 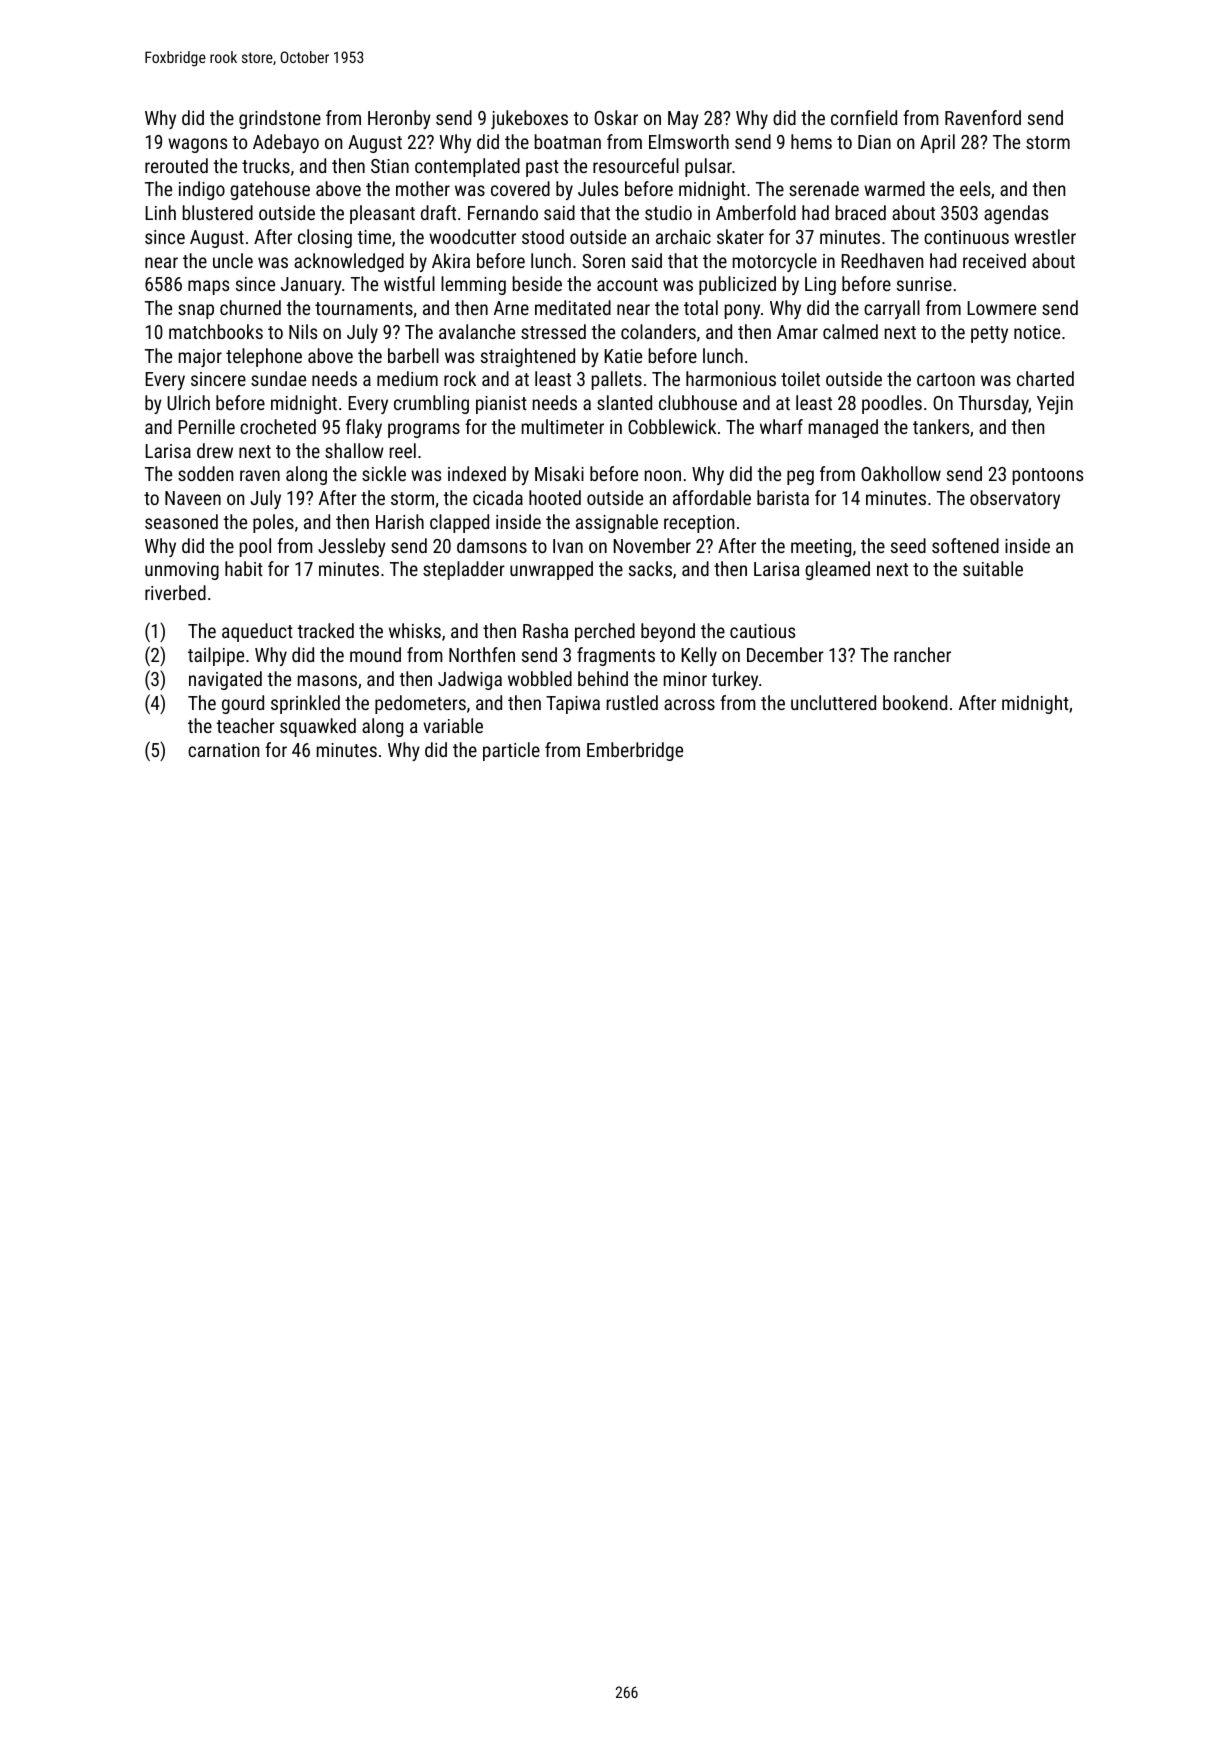 What do you see at coordinates (573, 705) in the image?
I see `Tapiwa` at bounding box center [573, 705].
